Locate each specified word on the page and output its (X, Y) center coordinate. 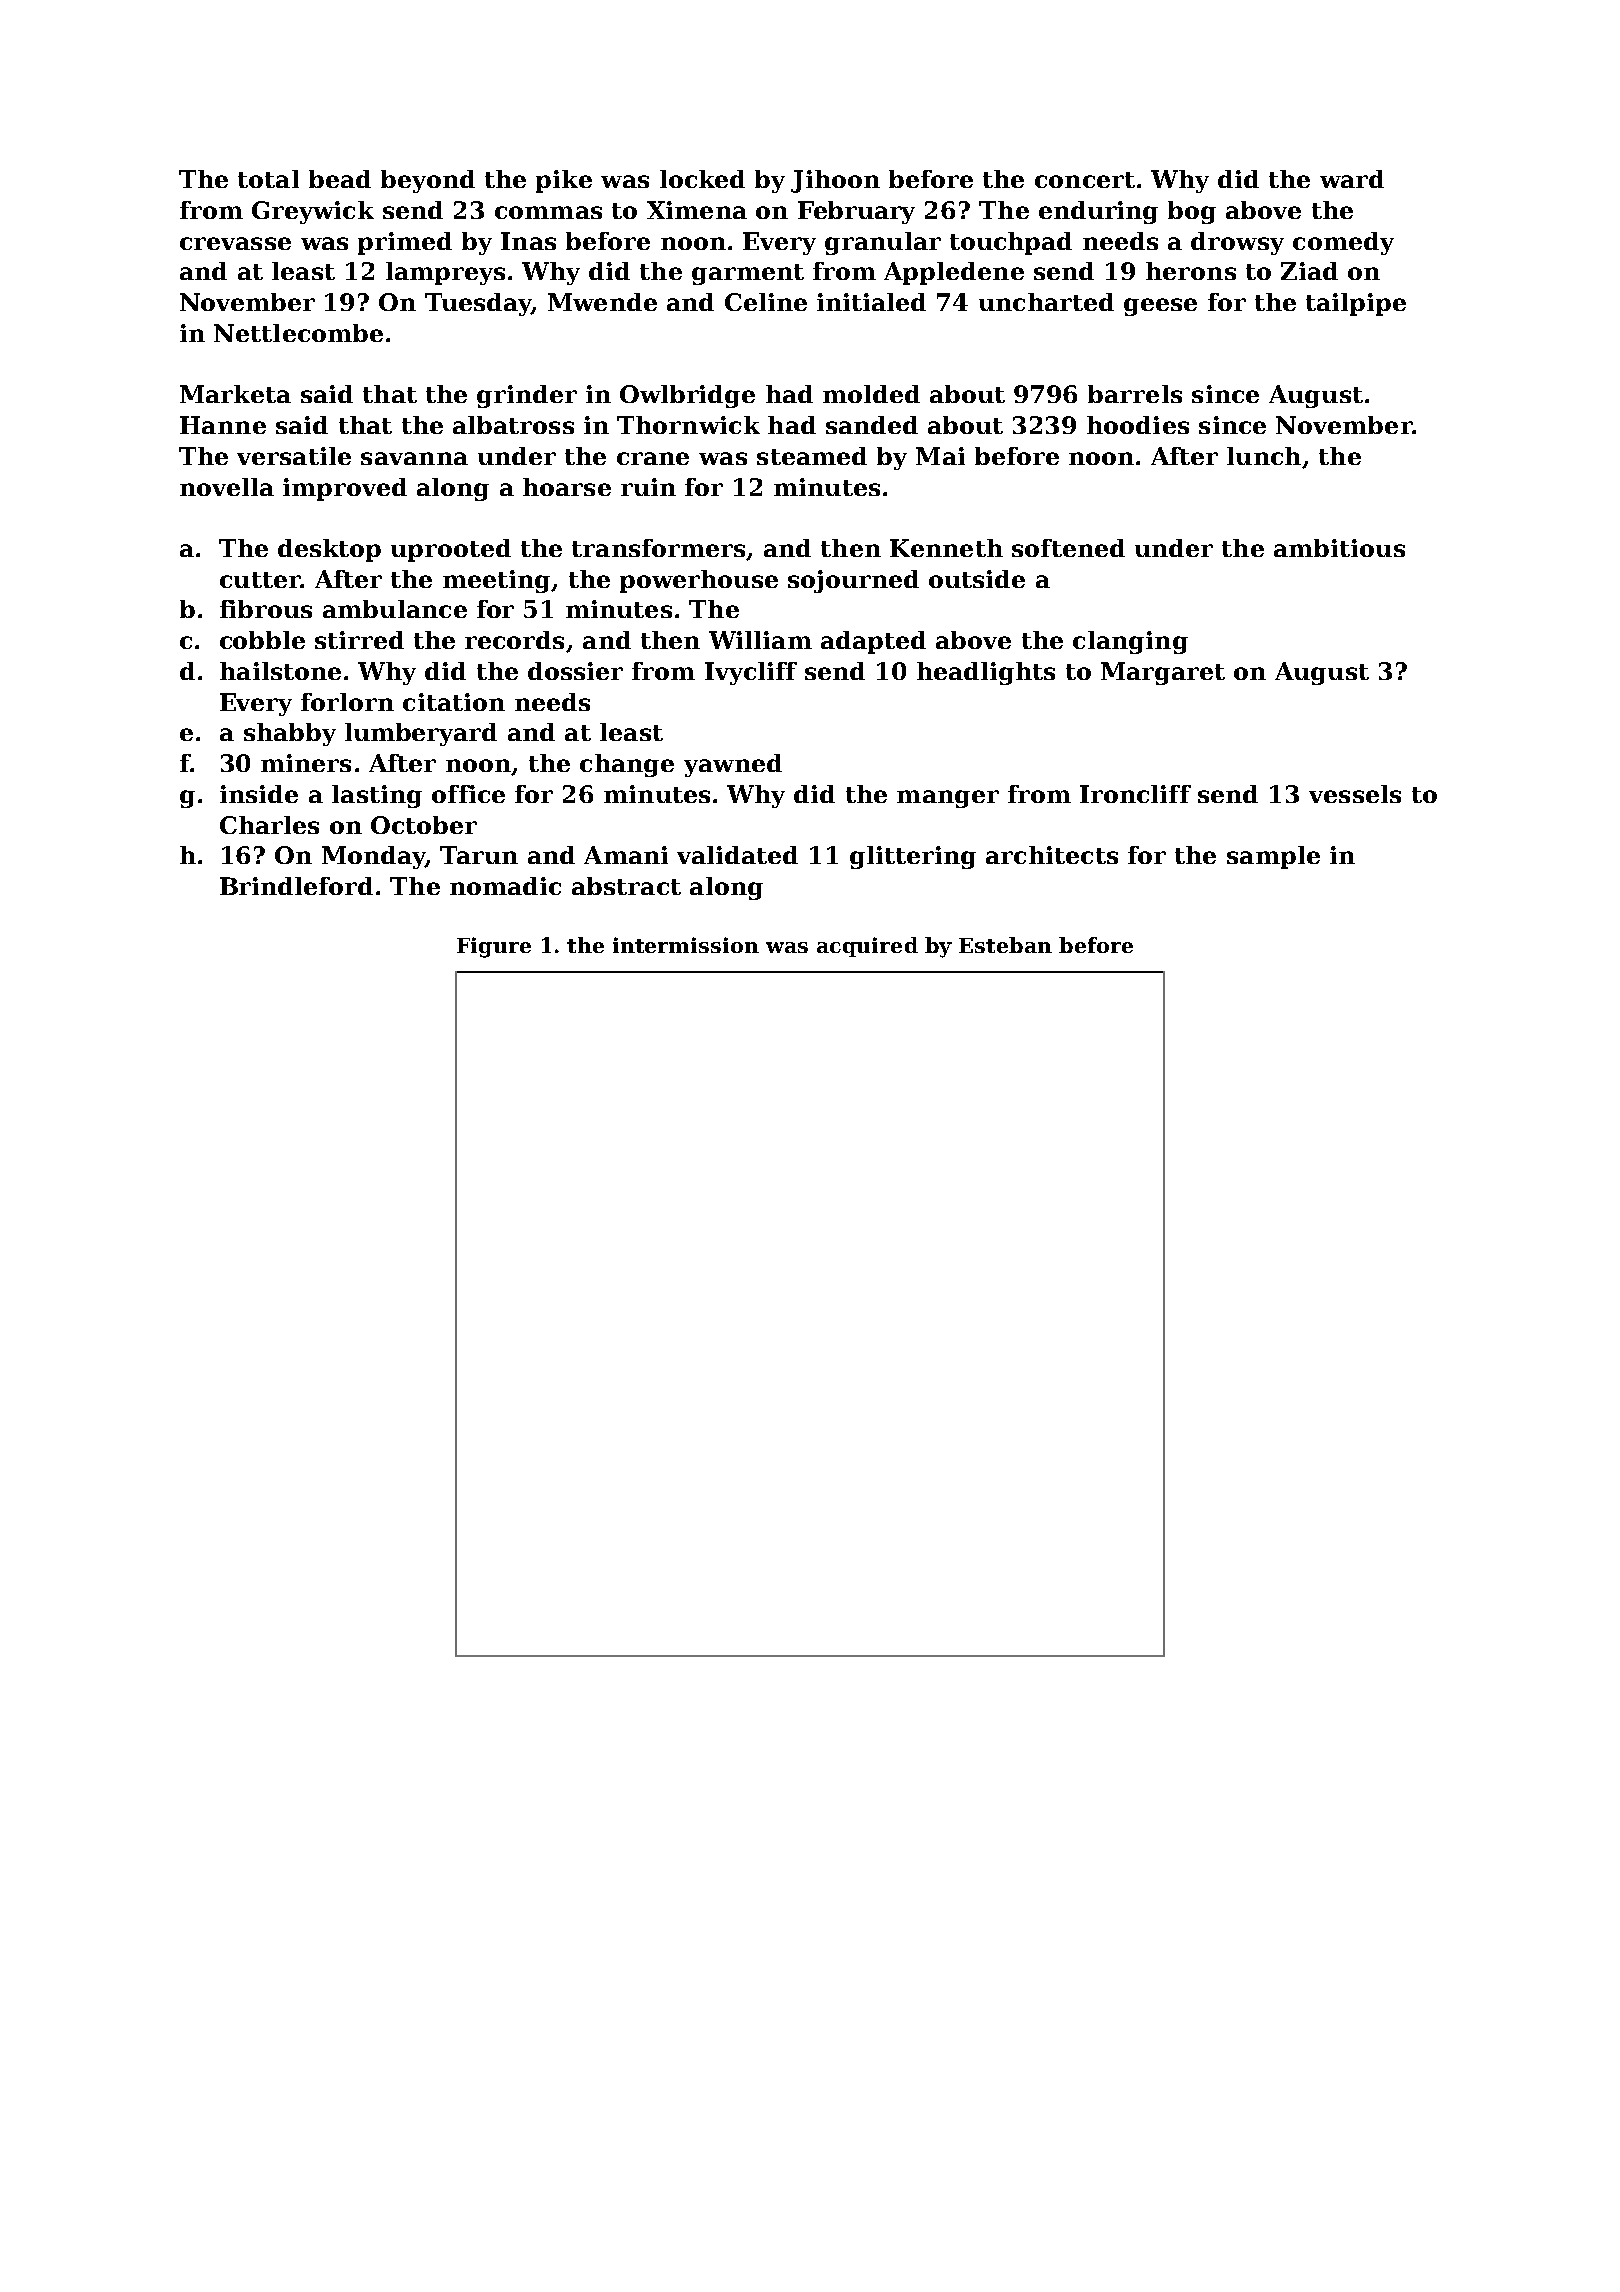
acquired (867, 947)
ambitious (1339, 548)
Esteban (1005, 945)
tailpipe (1356, 304)
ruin (648, 487)
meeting (496, 581)
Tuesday (478, 304)
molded (871, 394)
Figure (494, 947)
